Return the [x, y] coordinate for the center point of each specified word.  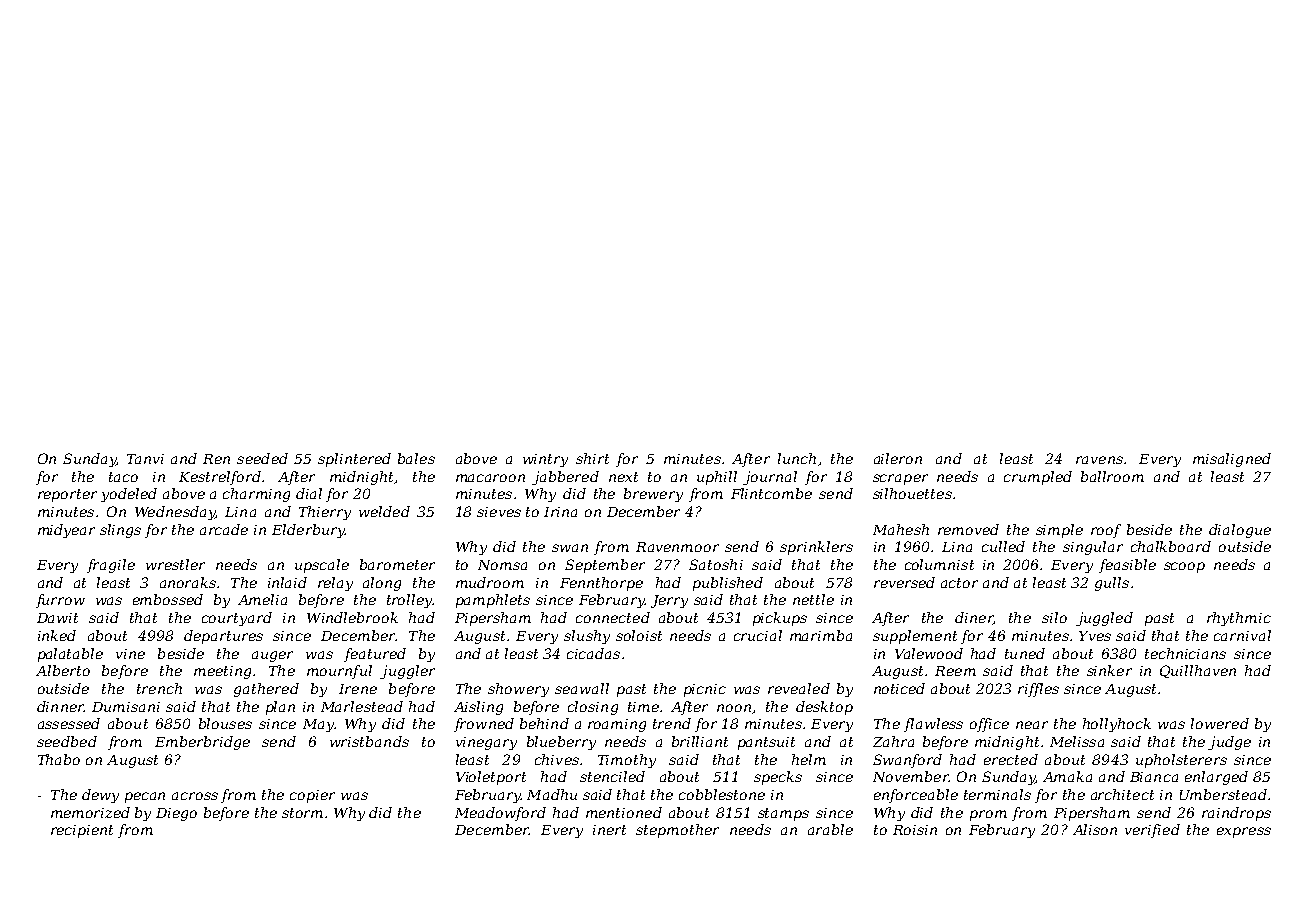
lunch [797, 458]
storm [302, 813]
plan [280, 708]
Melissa [1077, 741]
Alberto [63, 670]
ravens [1099, 460]
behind [544, 723]
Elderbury [308, 531]
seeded [262, 458]
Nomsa [502, 565]
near [1032, 725]
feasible [1127, 566]
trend [672, 723]
